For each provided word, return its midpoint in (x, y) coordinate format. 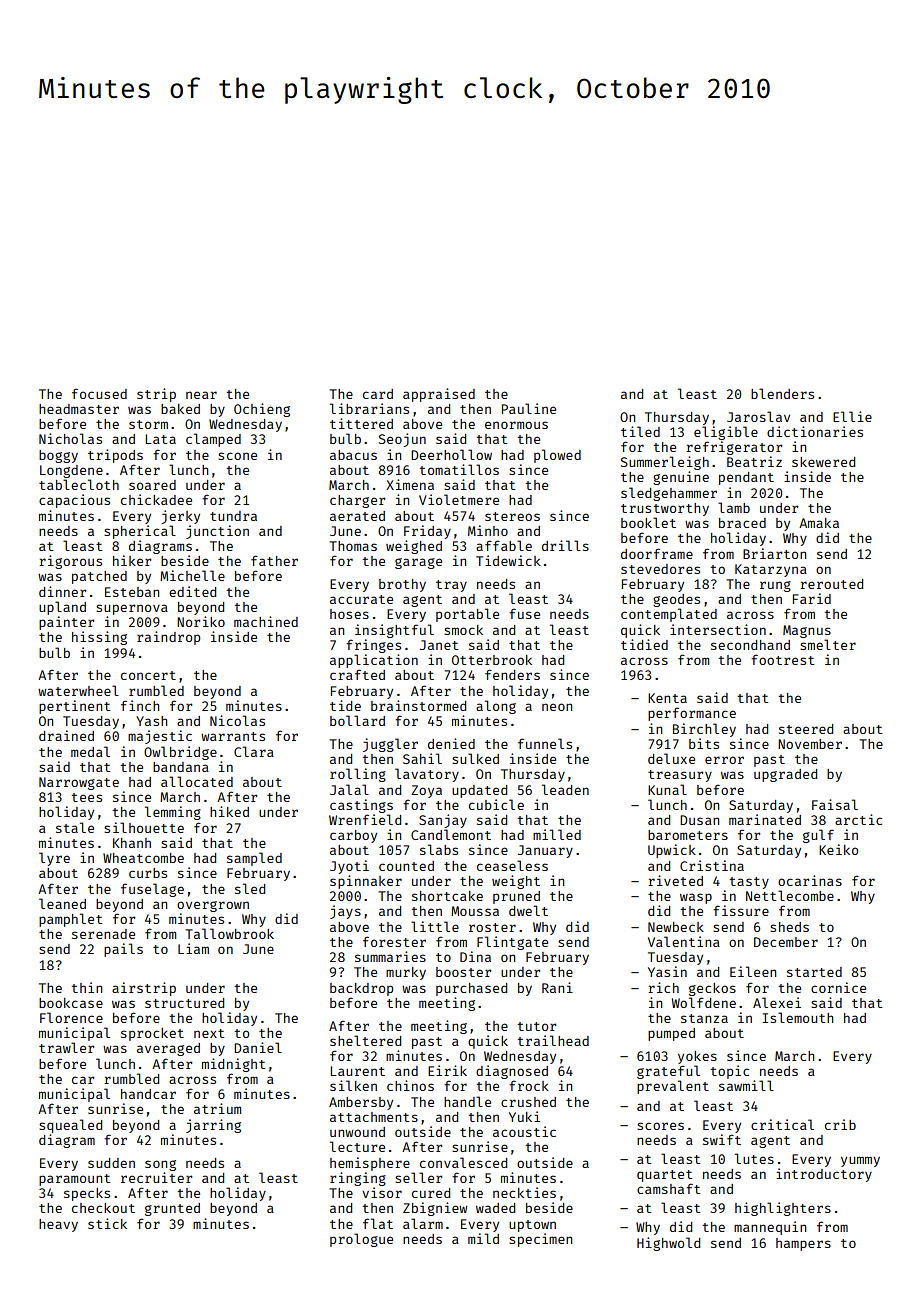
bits (704, 743)
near (201, 395)
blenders (782, 393)
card (378, 394)
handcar (148, 1094)
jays (345, 912)
